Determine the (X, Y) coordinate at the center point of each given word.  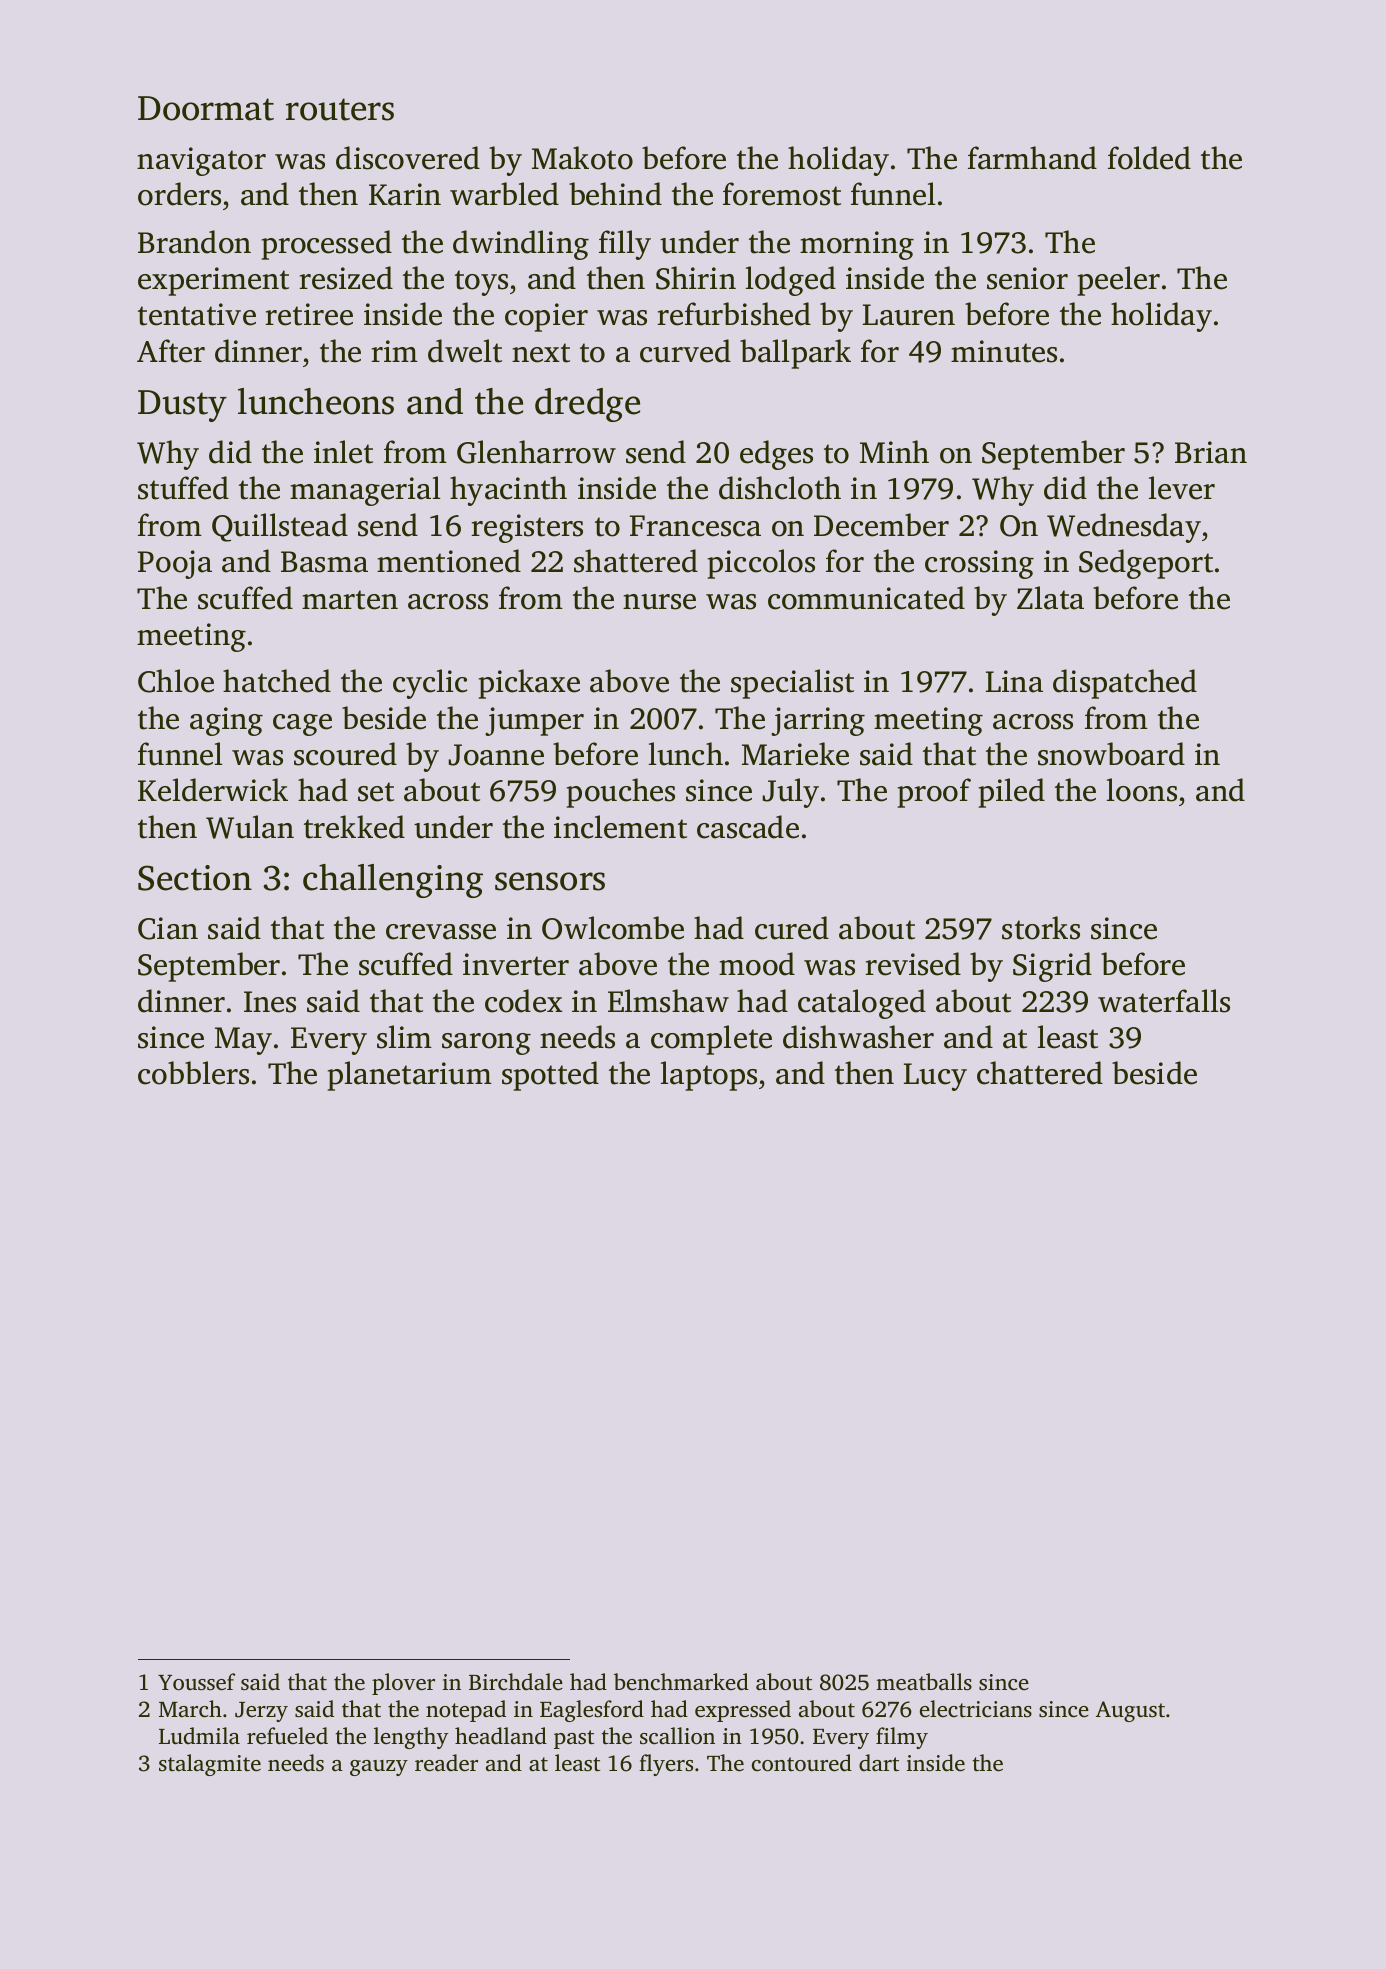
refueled (287, 1736)
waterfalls (1164, 1001)
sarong (486, 1044)
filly (625, 245)
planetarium (410, 1076)
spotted (550, 1076)
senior (1027, 278)
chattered (1040, 1073)
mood (757, 964)
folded (1149, 158)
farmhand (1032, 158)
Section (195, 878)
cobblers (193, 1073)
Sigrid (1052, 967)
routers (340, 109)
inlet (343, 452)
